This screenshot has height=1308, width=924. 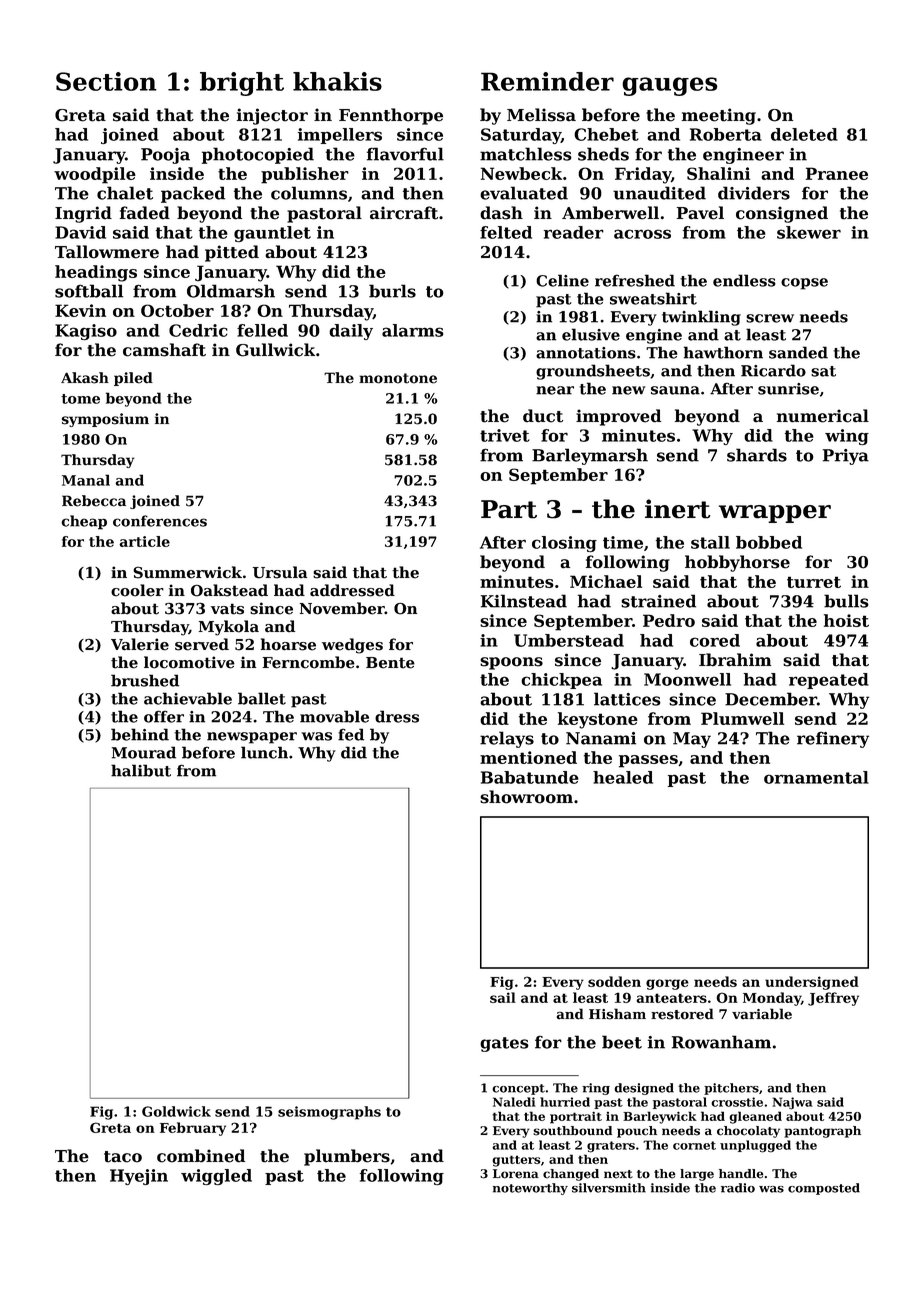 What do you see at coordinates (106, 81) in the screenshot?
I see `Section` at bounding box center [106, 81].
